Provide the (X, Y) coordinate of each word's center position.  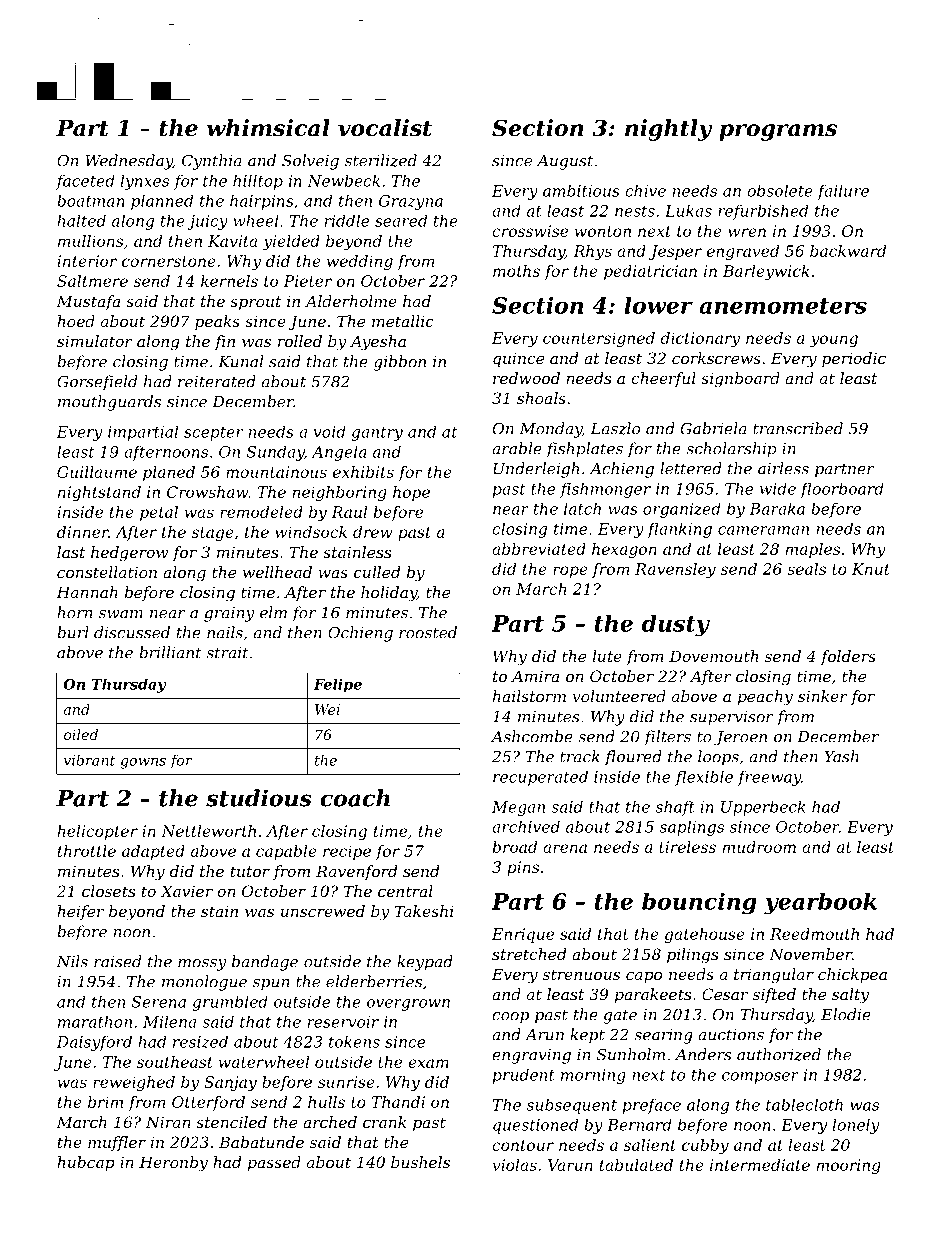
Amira (535, 676)
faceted (85, 182)
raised (117, 961)
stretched (529, 954)
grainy (229, 614)
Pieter (307, 281)
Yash (841, 756)
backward (848, 251)
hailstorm (529, 696)
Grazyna (411, 202)
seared (401, 221)
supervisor (732, 718)
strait (227, 653)
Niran (168, 1122)
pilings (693, 956)
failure (843, 192)
